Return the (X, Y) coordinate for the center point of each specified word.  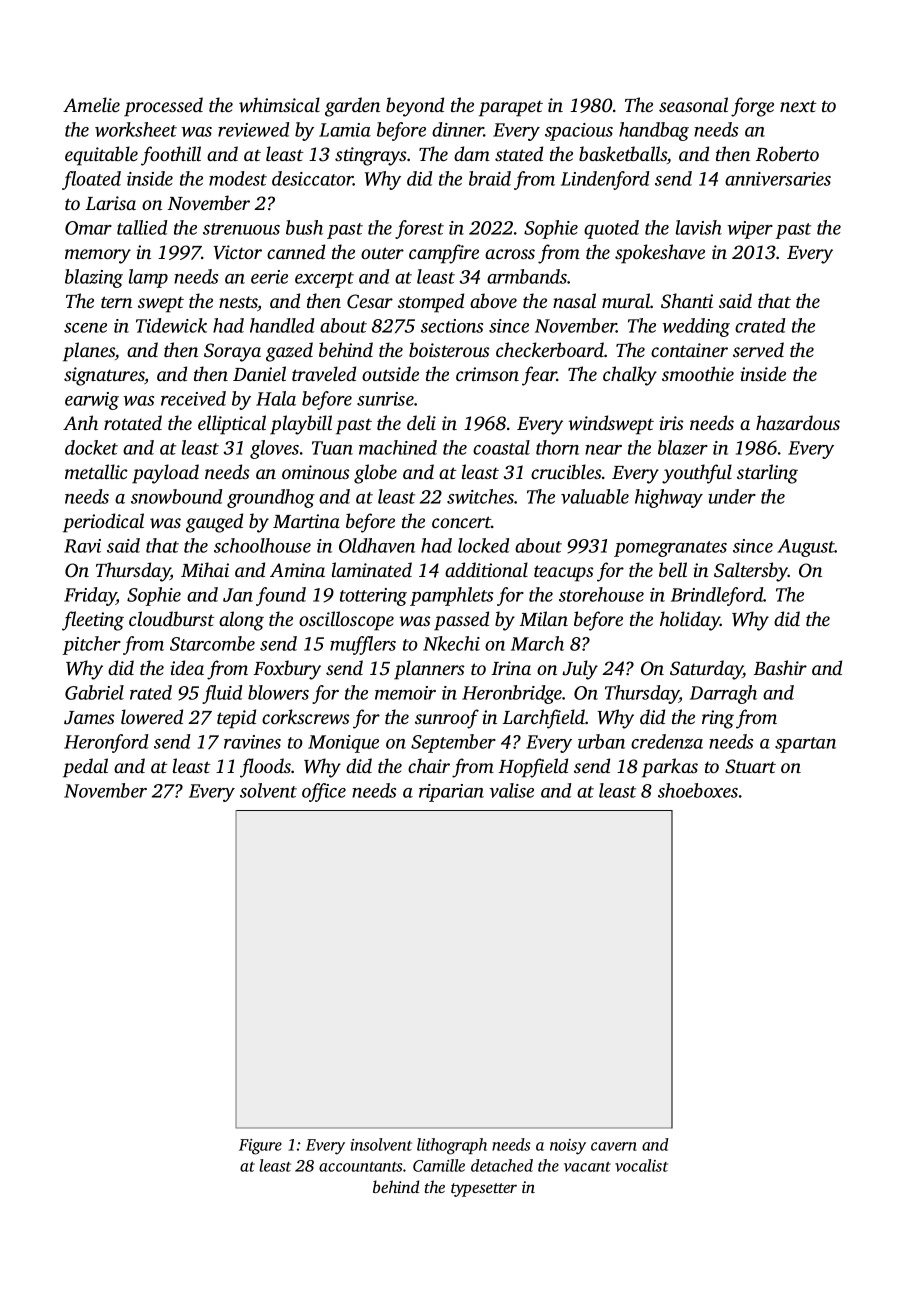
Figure (260, 1147)
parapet (511, 108)
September (453, 743)
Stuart (750, 766)
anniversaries (778, 179)
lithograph (452, 1146)
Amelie (91, 104)
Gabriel (94, 692)
